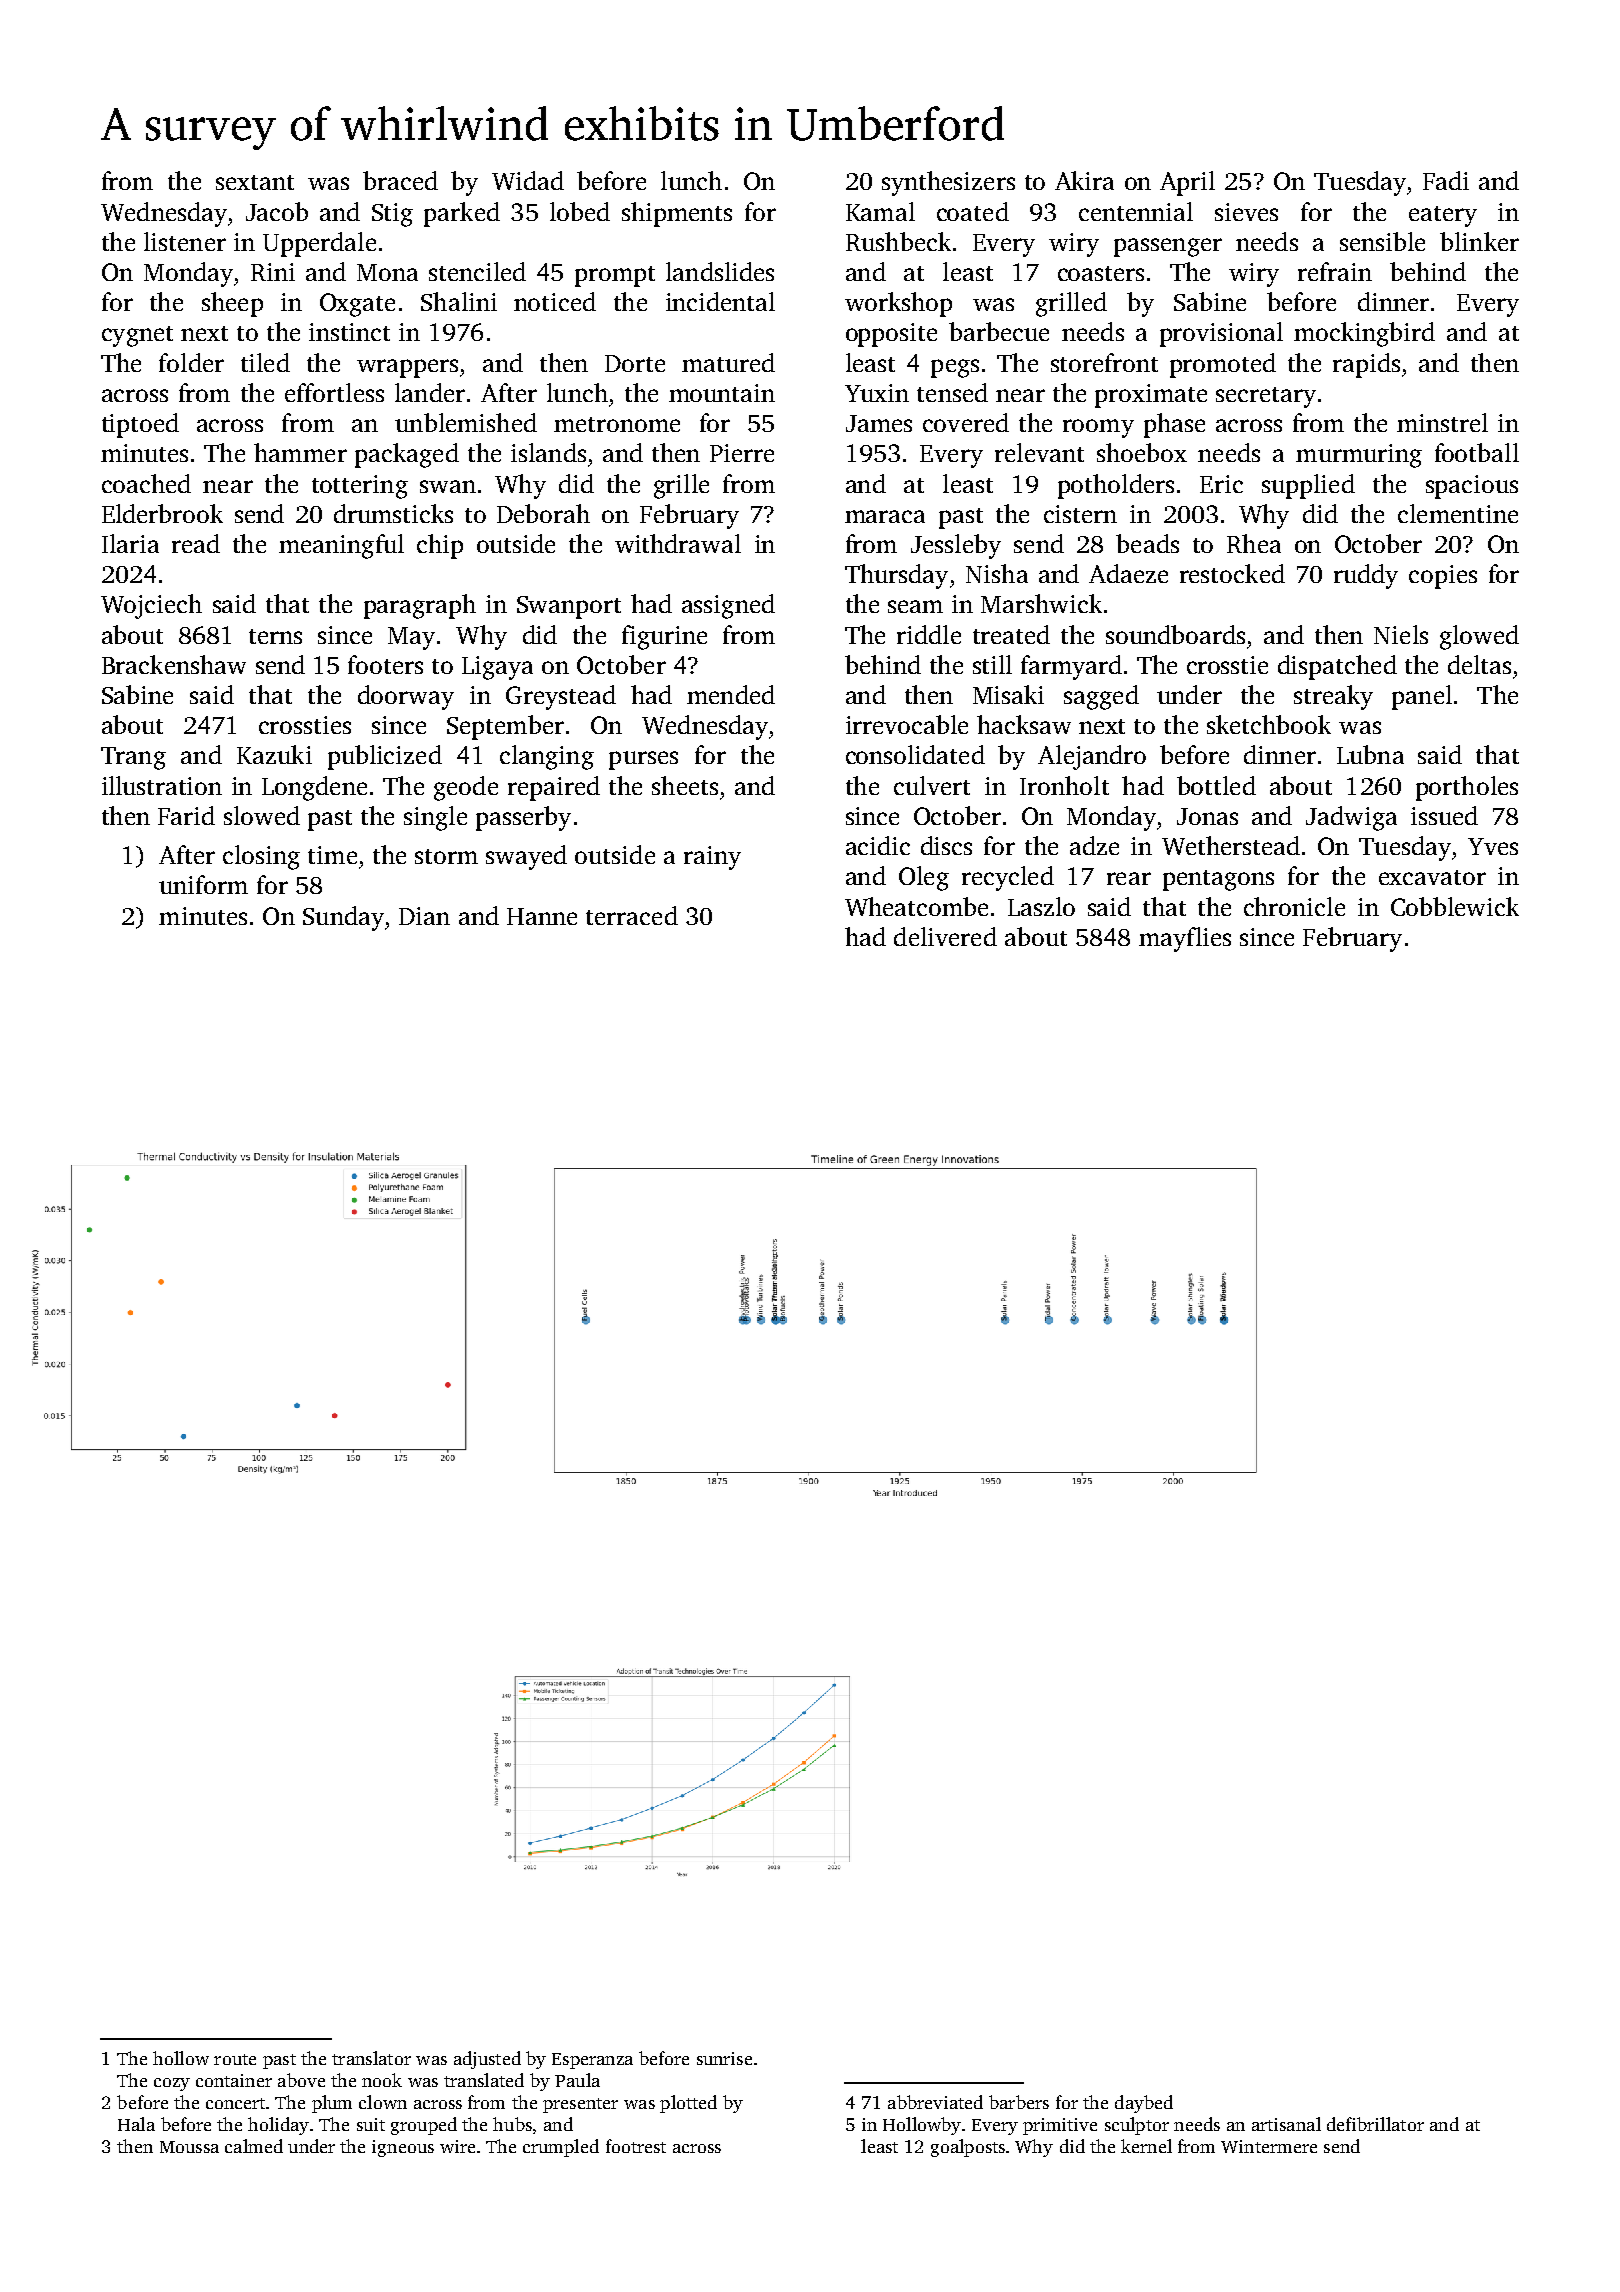  I want to click on Cobblewick, so click(1455, 906).
